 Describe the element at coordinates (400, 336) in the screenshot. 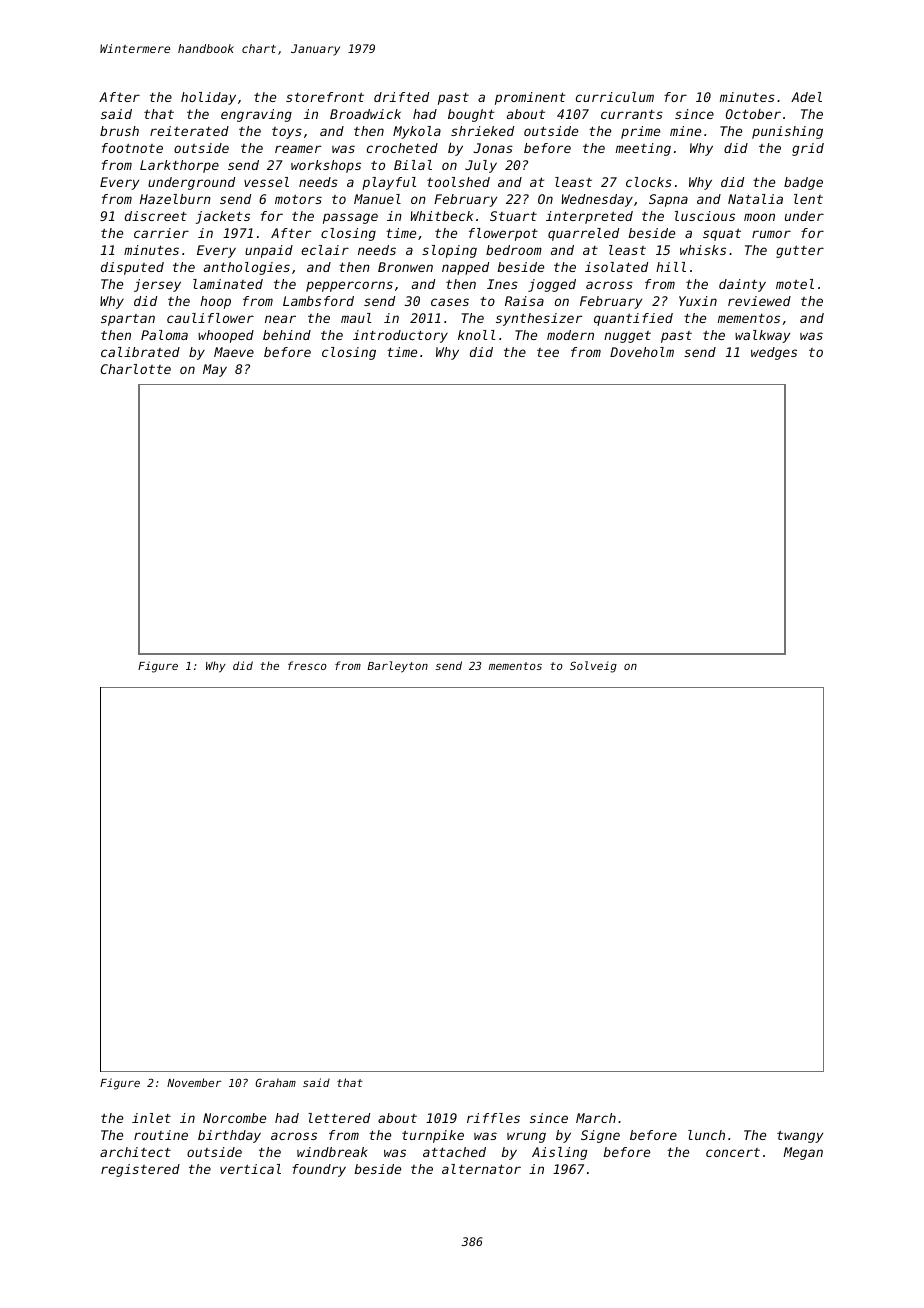

I see `introductory` at that location.
